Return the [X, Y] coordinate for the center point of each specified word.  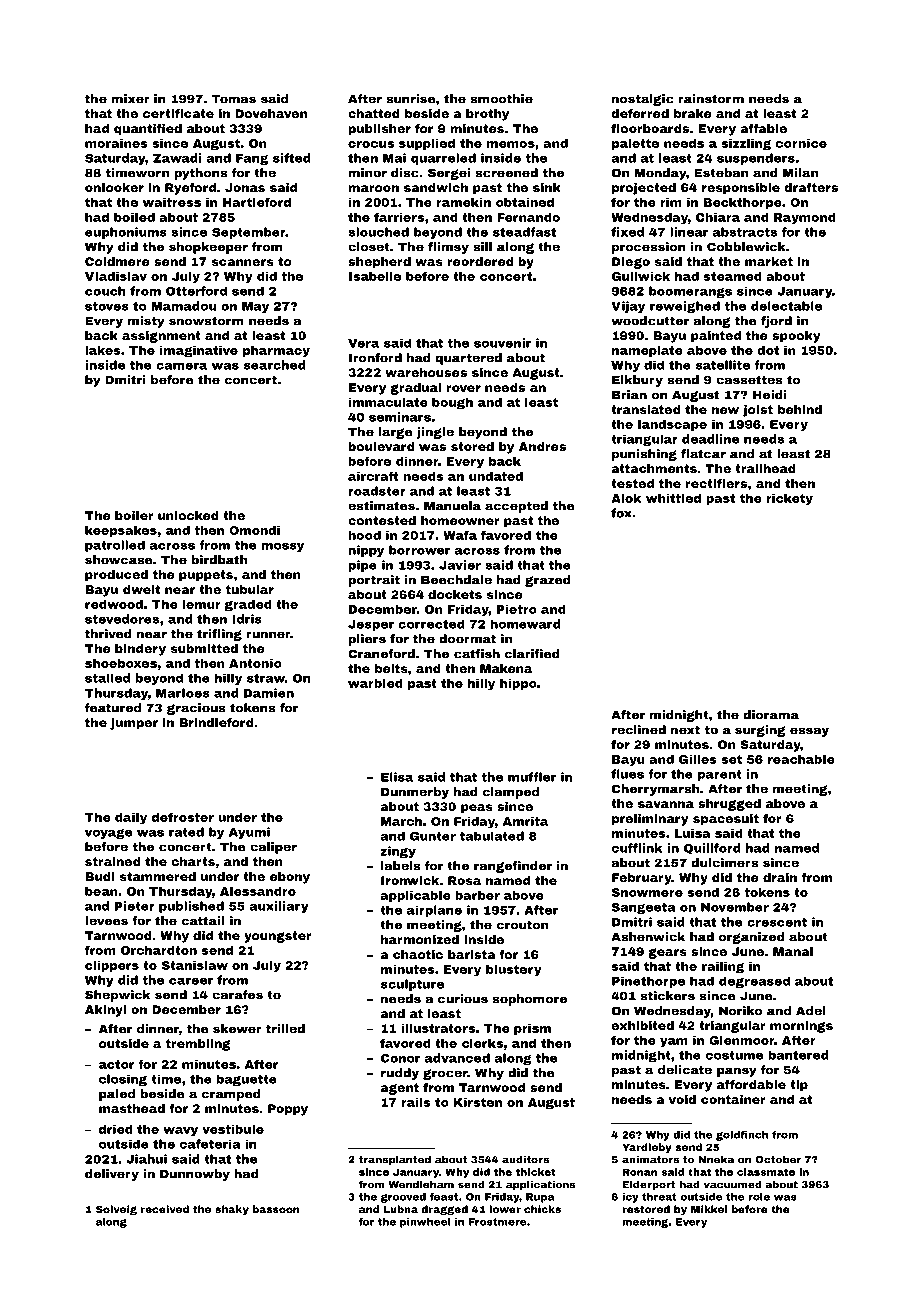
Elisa [397, 777]
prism [532, 1029]
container [733, 1099]
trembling [198, 1045]
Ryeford [190, 189]
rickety [789, 499]
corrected [431, 624]
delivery [112, 1175]
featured [113, 708]
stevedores [122, 619]
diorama [771, 715]
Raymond [805, 219]
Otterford [196, 291]
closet [369, 247]
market [769, 261]
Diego [631, 263]
